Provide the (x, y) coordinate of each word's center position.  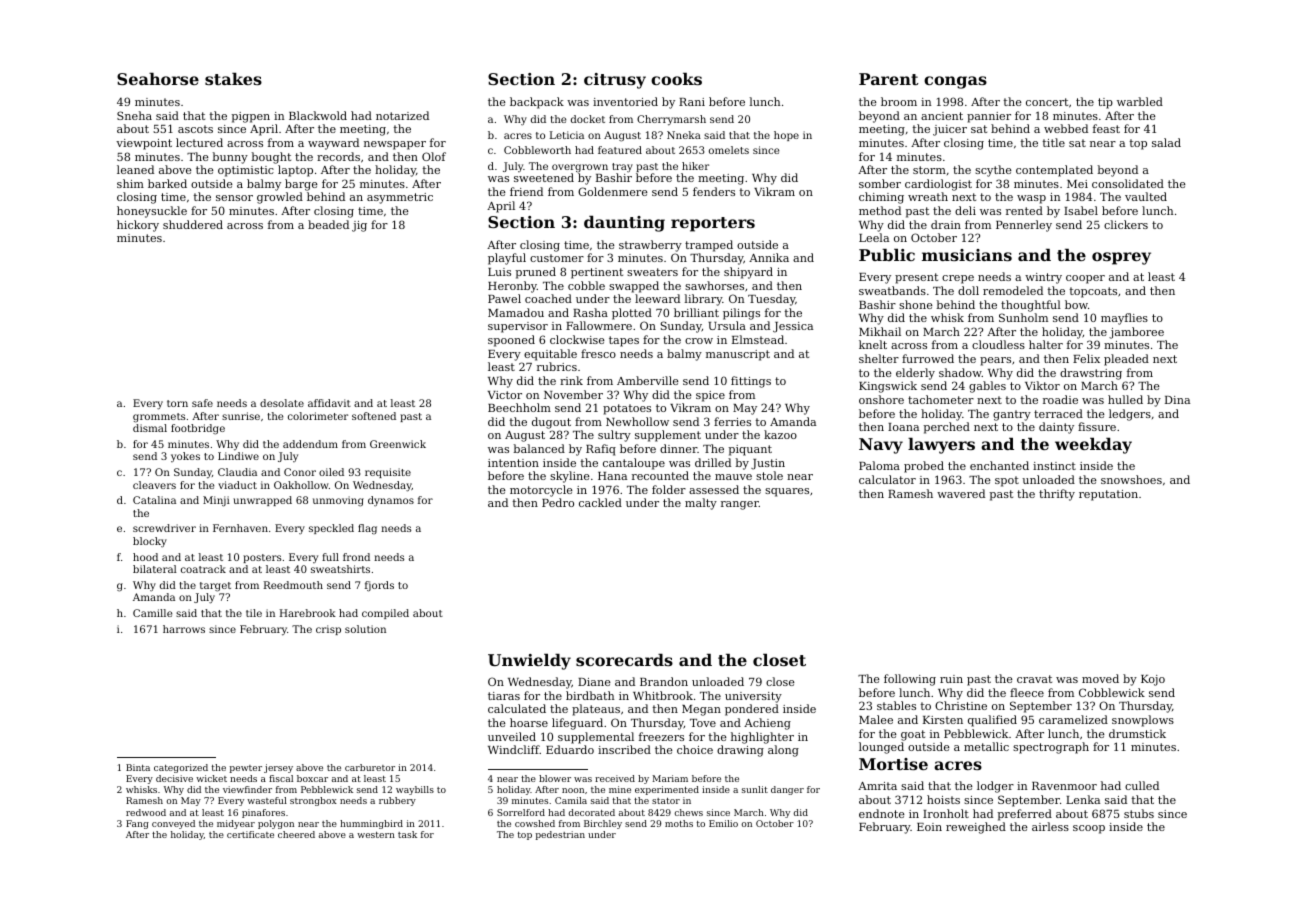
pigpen (251, 117)
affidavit (329, 403)
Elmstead (758, 339)
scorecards (624, 660)
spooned (511, 341)
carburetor (370, 767)
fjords (379, 586)
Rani (692, 102)
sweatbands (892, 290)
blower (555, 778)
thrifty (1057, 495)
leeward (657, 298)
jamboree (1136, 333)
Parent (889, 79)
